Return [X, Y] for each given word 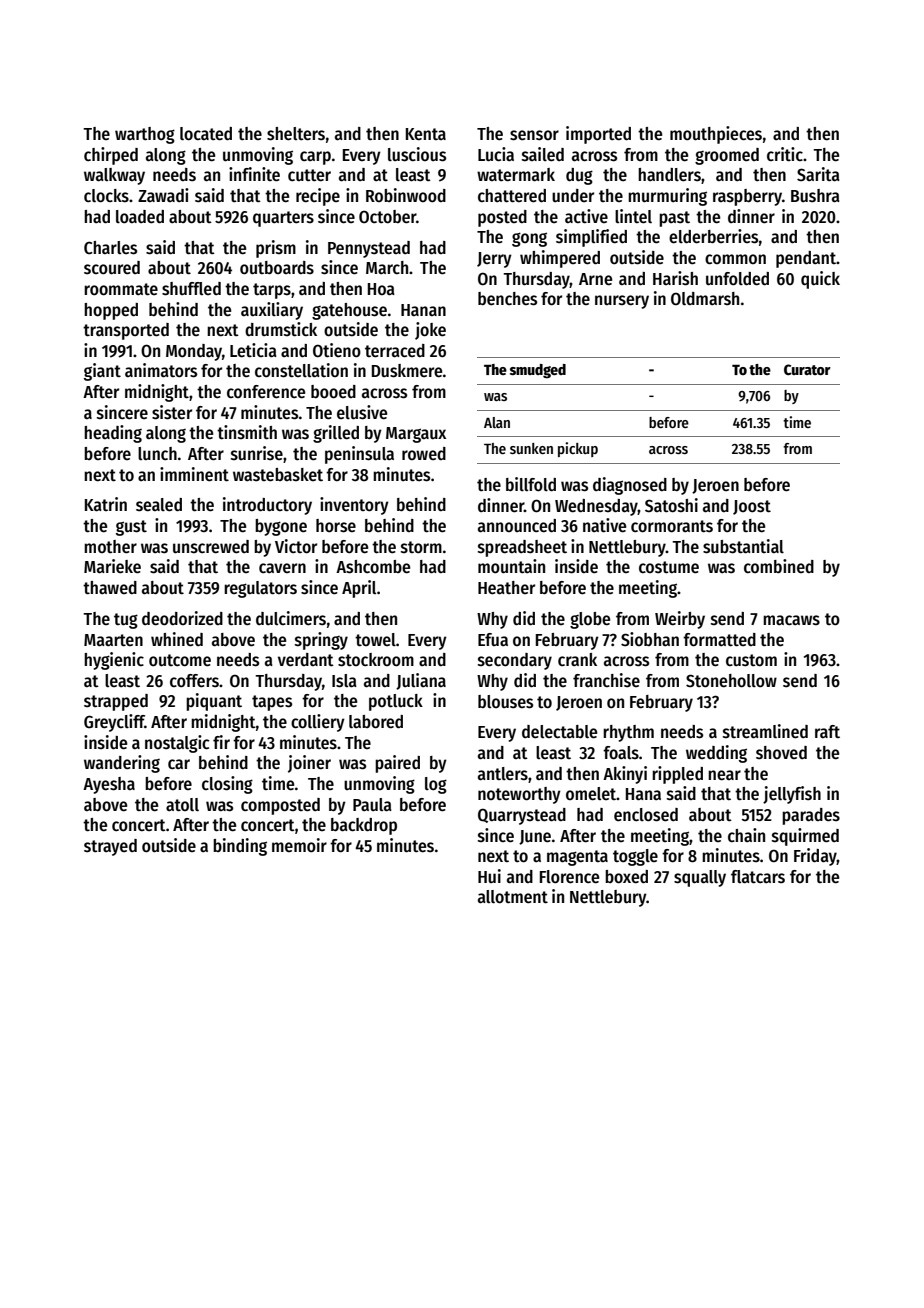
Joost [752, 507]
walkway [114, 176]
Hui [489, 876]
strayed [110, 847]
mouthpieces [716, 135]
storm [421, 547]
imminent [194, 474]
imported [598, 135]
